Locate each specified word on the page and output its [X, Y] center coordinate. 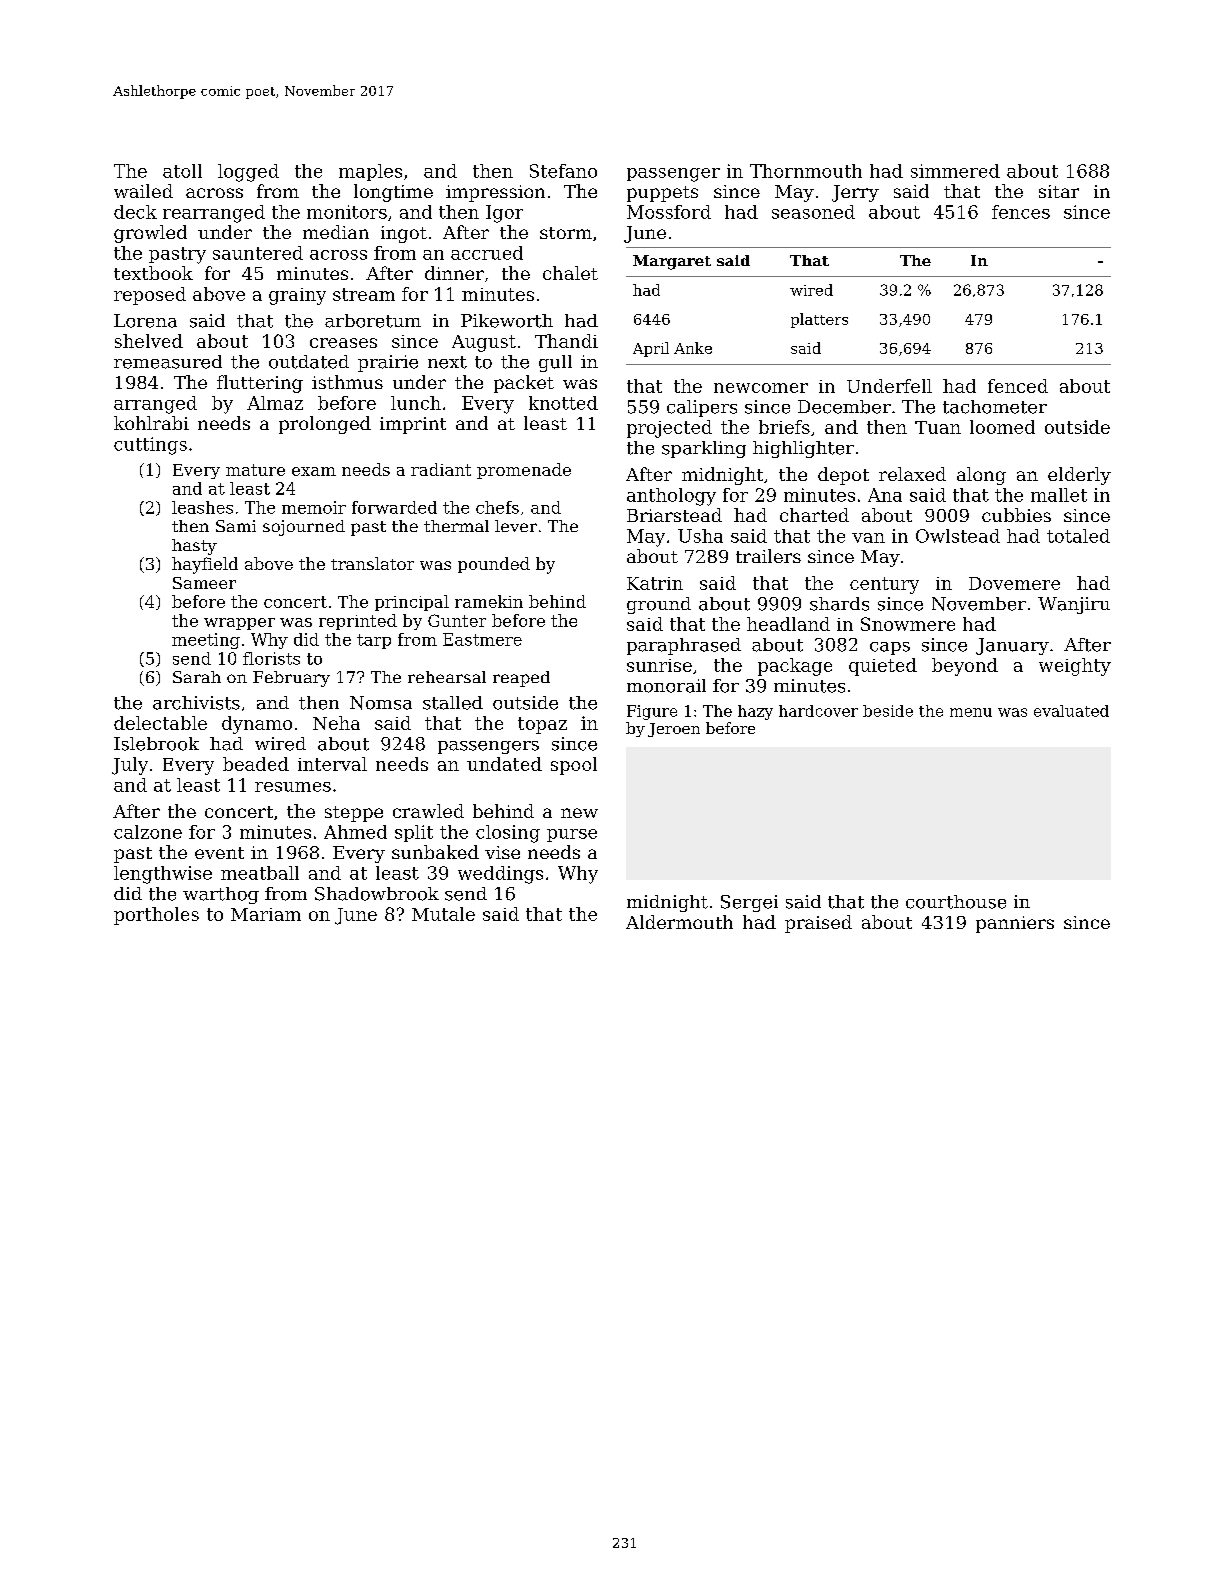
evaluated [1071, 711]
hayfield [205, 565]
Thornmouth [806, 171]
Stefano [563, 171]
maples [370, 172]
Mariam [266, 914]
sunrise [659, 665]
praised [818, 924]
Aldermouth [679, 922]
